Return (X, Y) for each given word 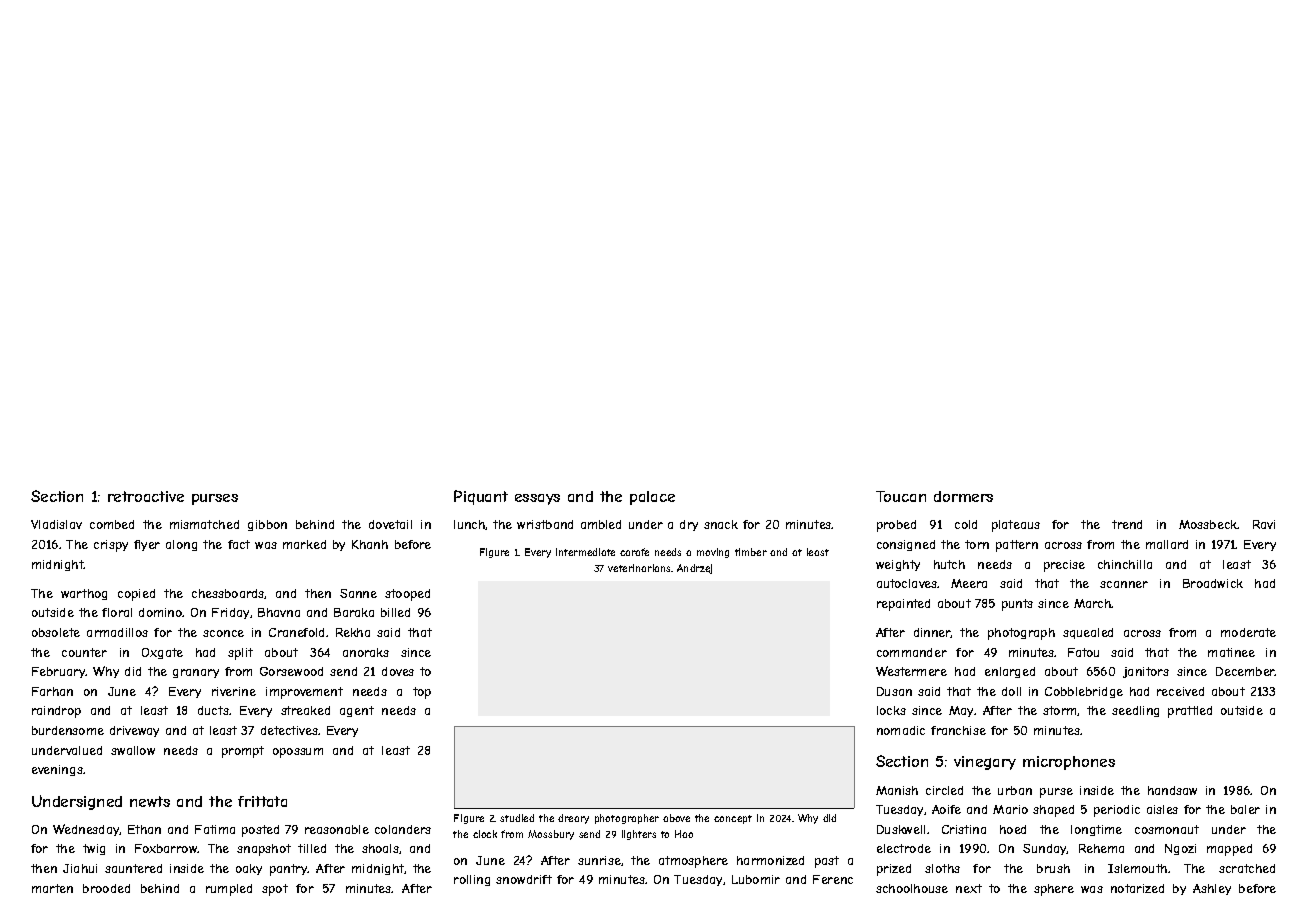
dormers (963, 496)
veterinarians (640, 568)
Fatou (1083, 652)
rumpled (229, 890)
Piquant (481, 497)
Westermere (911, 671)
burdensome (68, 730)
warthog (84, 594)
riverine (234, 691)
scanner (1124, 584)
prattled (1190, 712)
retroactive (146, 496)
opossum (298, 753)
